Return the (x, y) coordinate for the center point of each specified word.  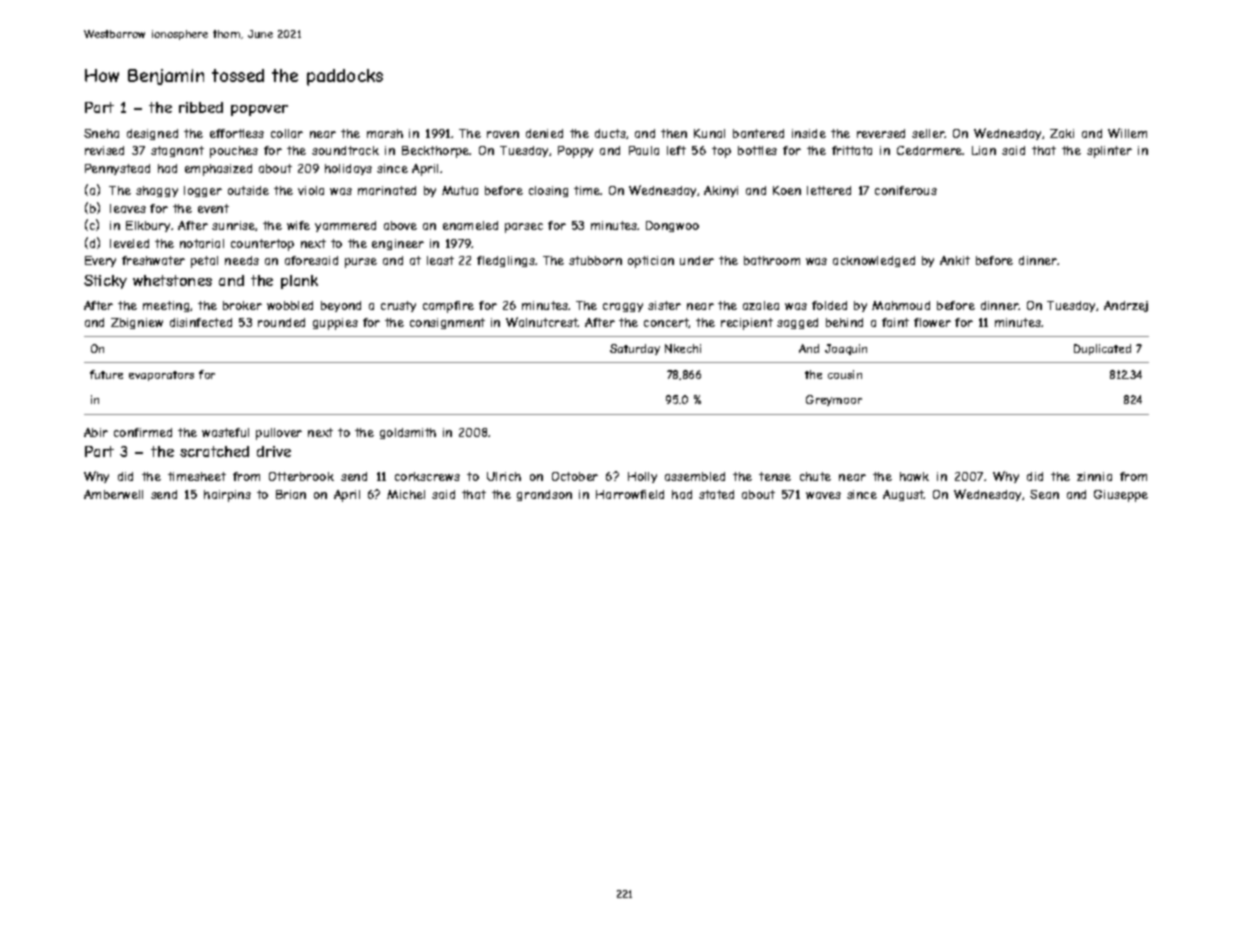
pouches (234, 152)
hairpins (227, 496)
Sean (1044, 494)
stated (716, 494)
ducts (610, 133)
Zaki (1062, 133)
